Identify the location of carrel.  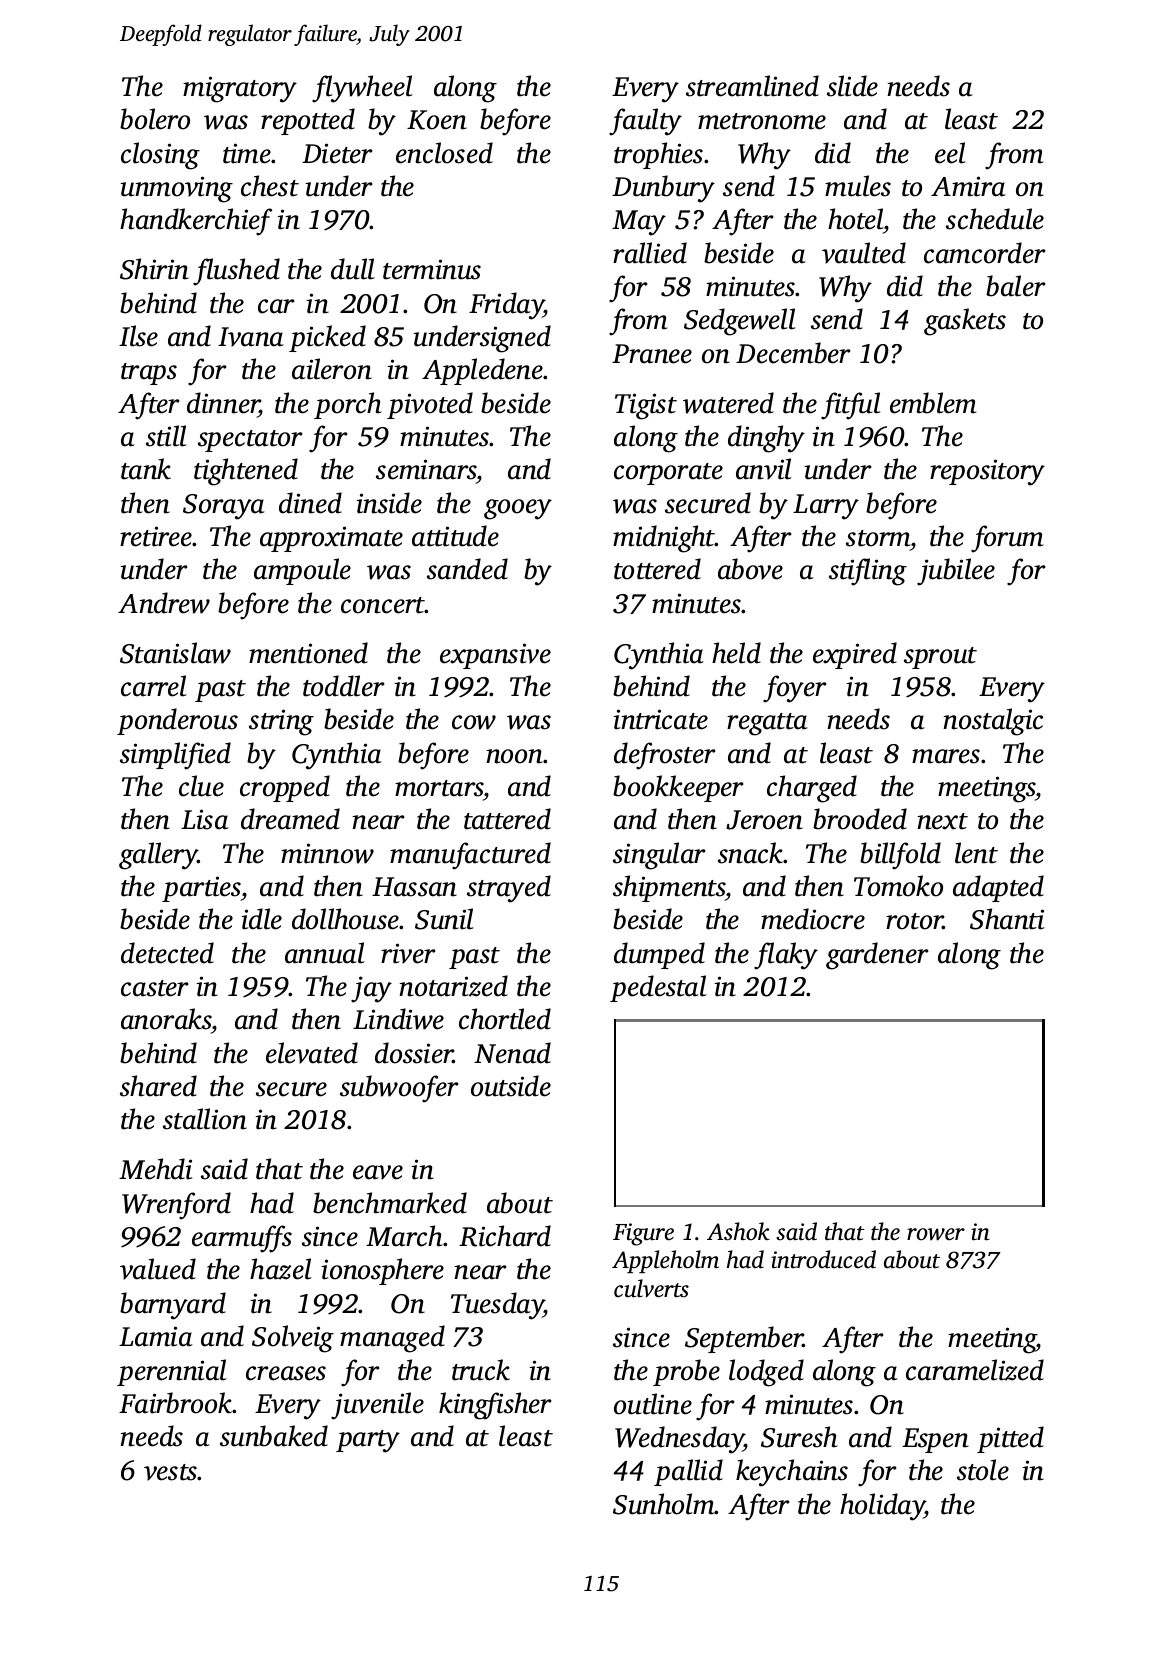
(153, 686).
